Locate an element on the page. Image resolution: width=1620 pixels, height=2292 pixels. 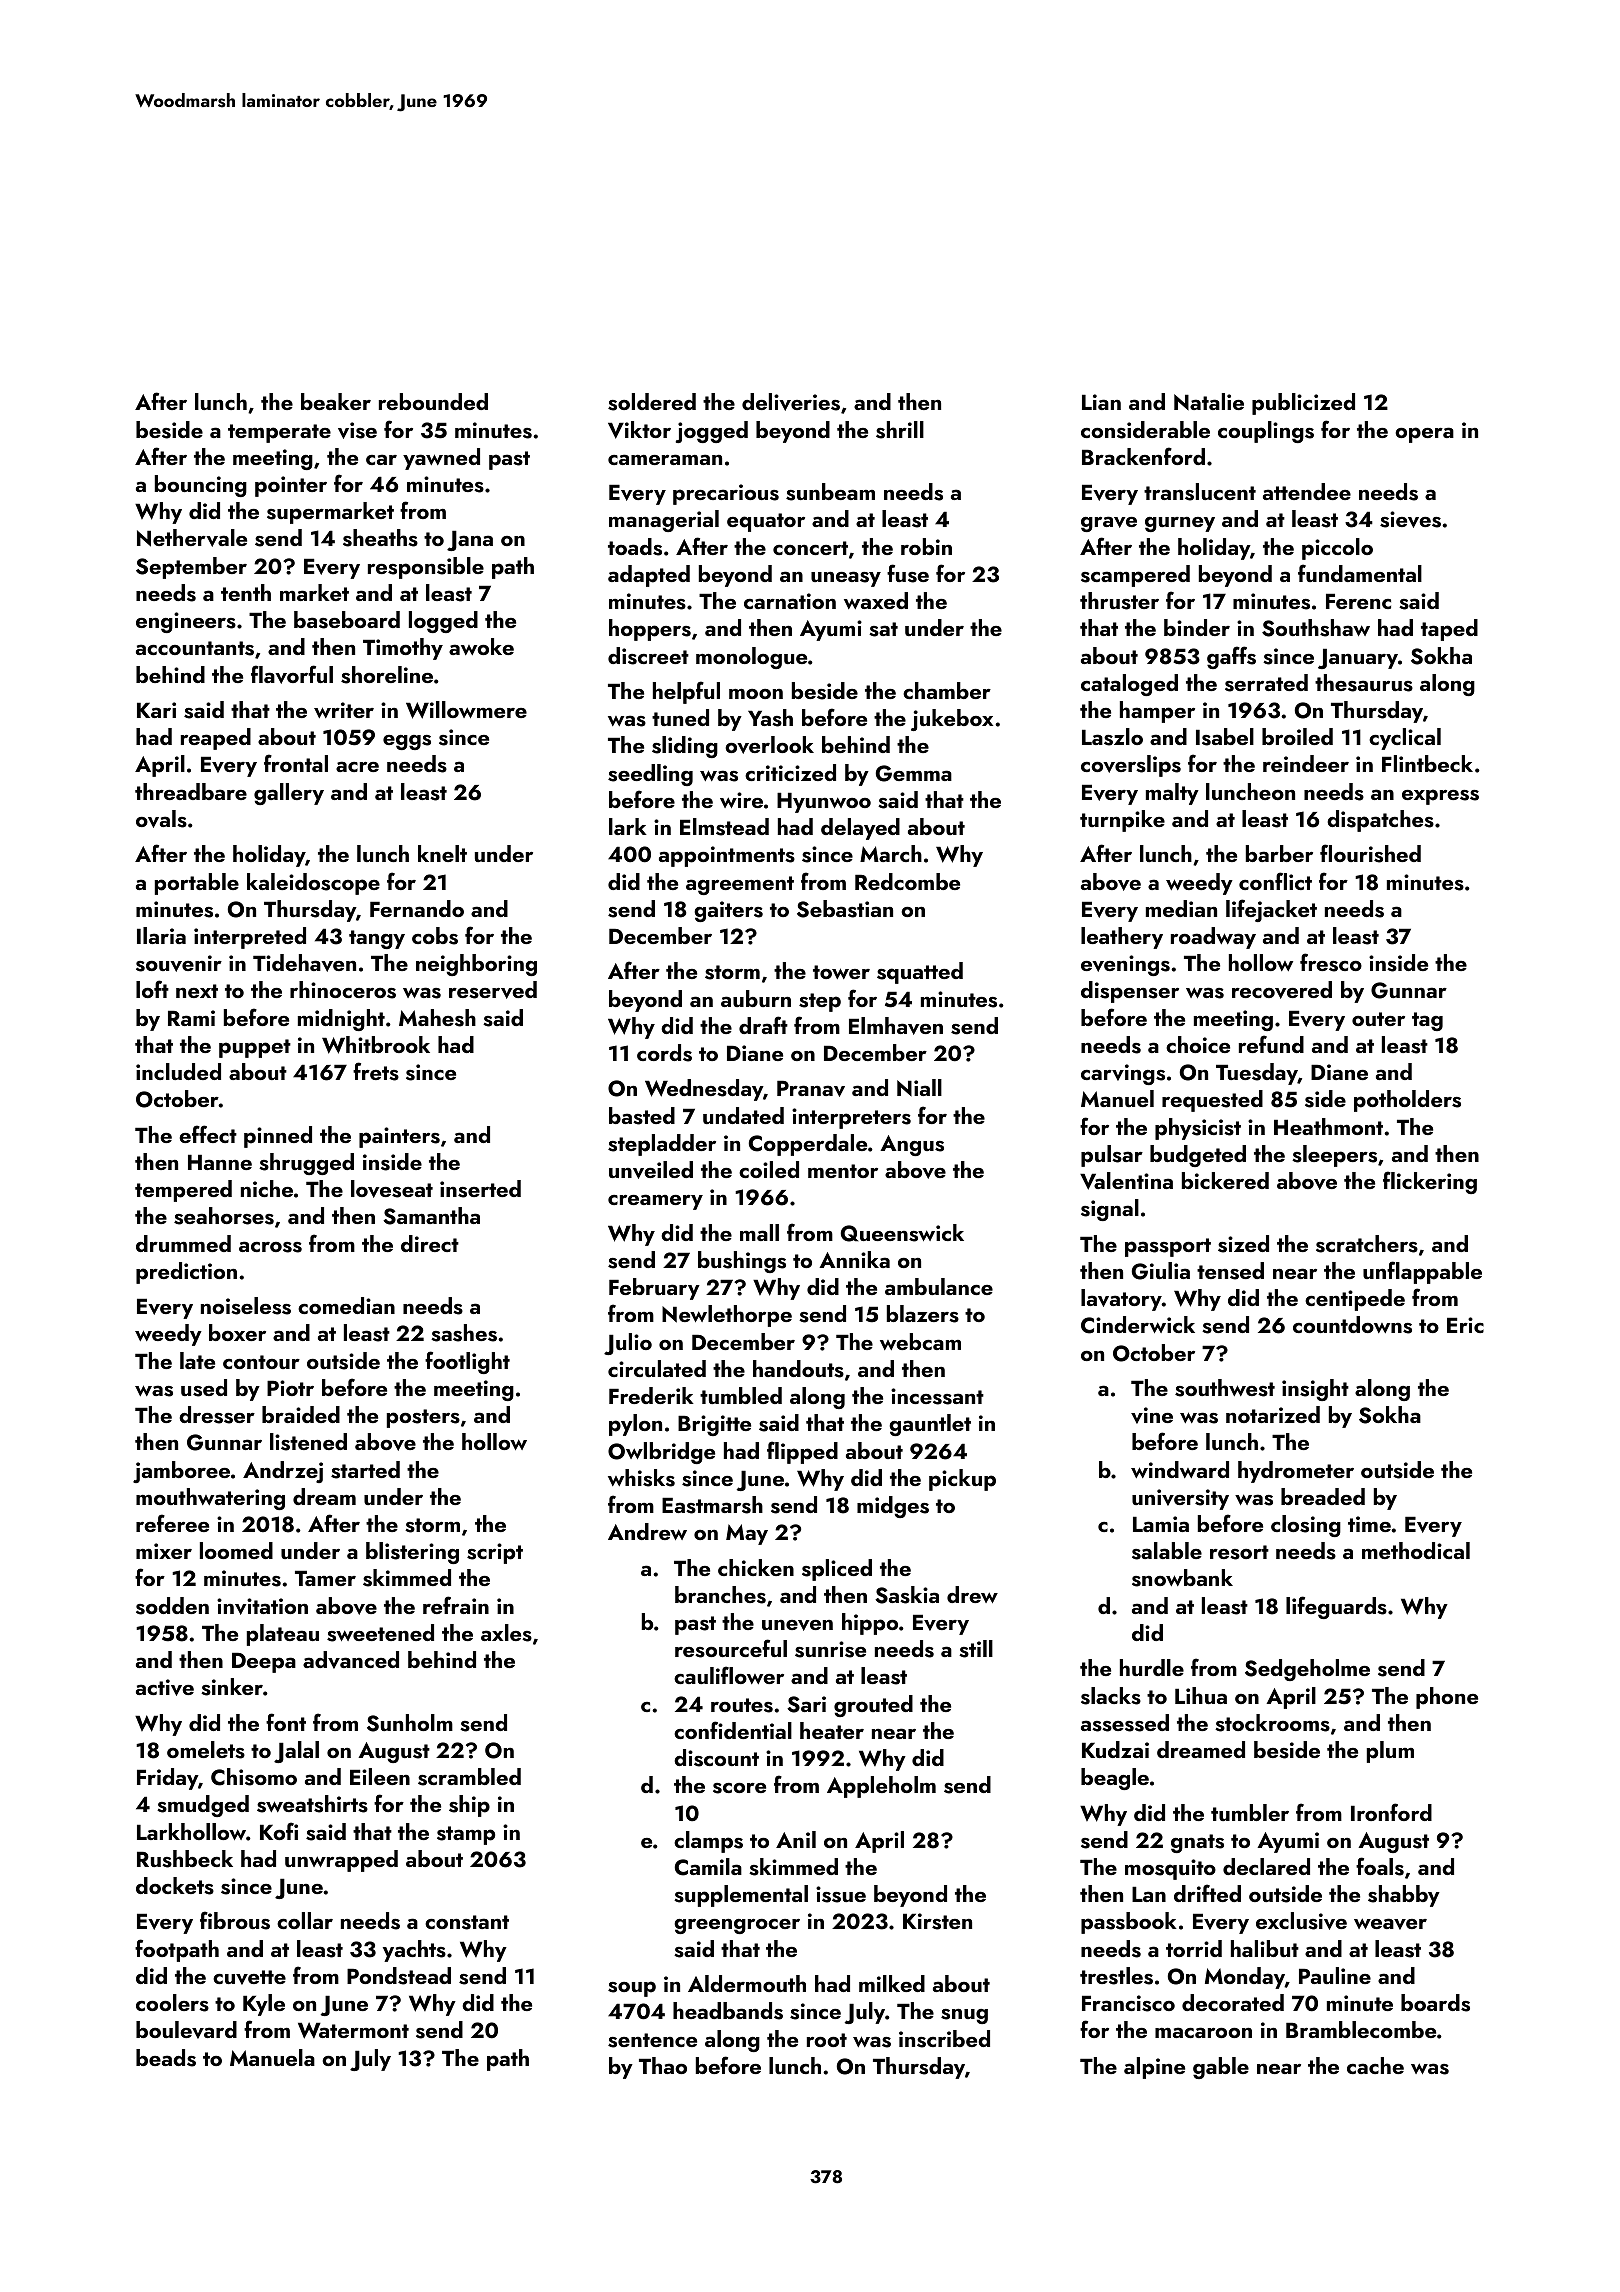
kaleidoscope is located at coordinates (313, 884).
